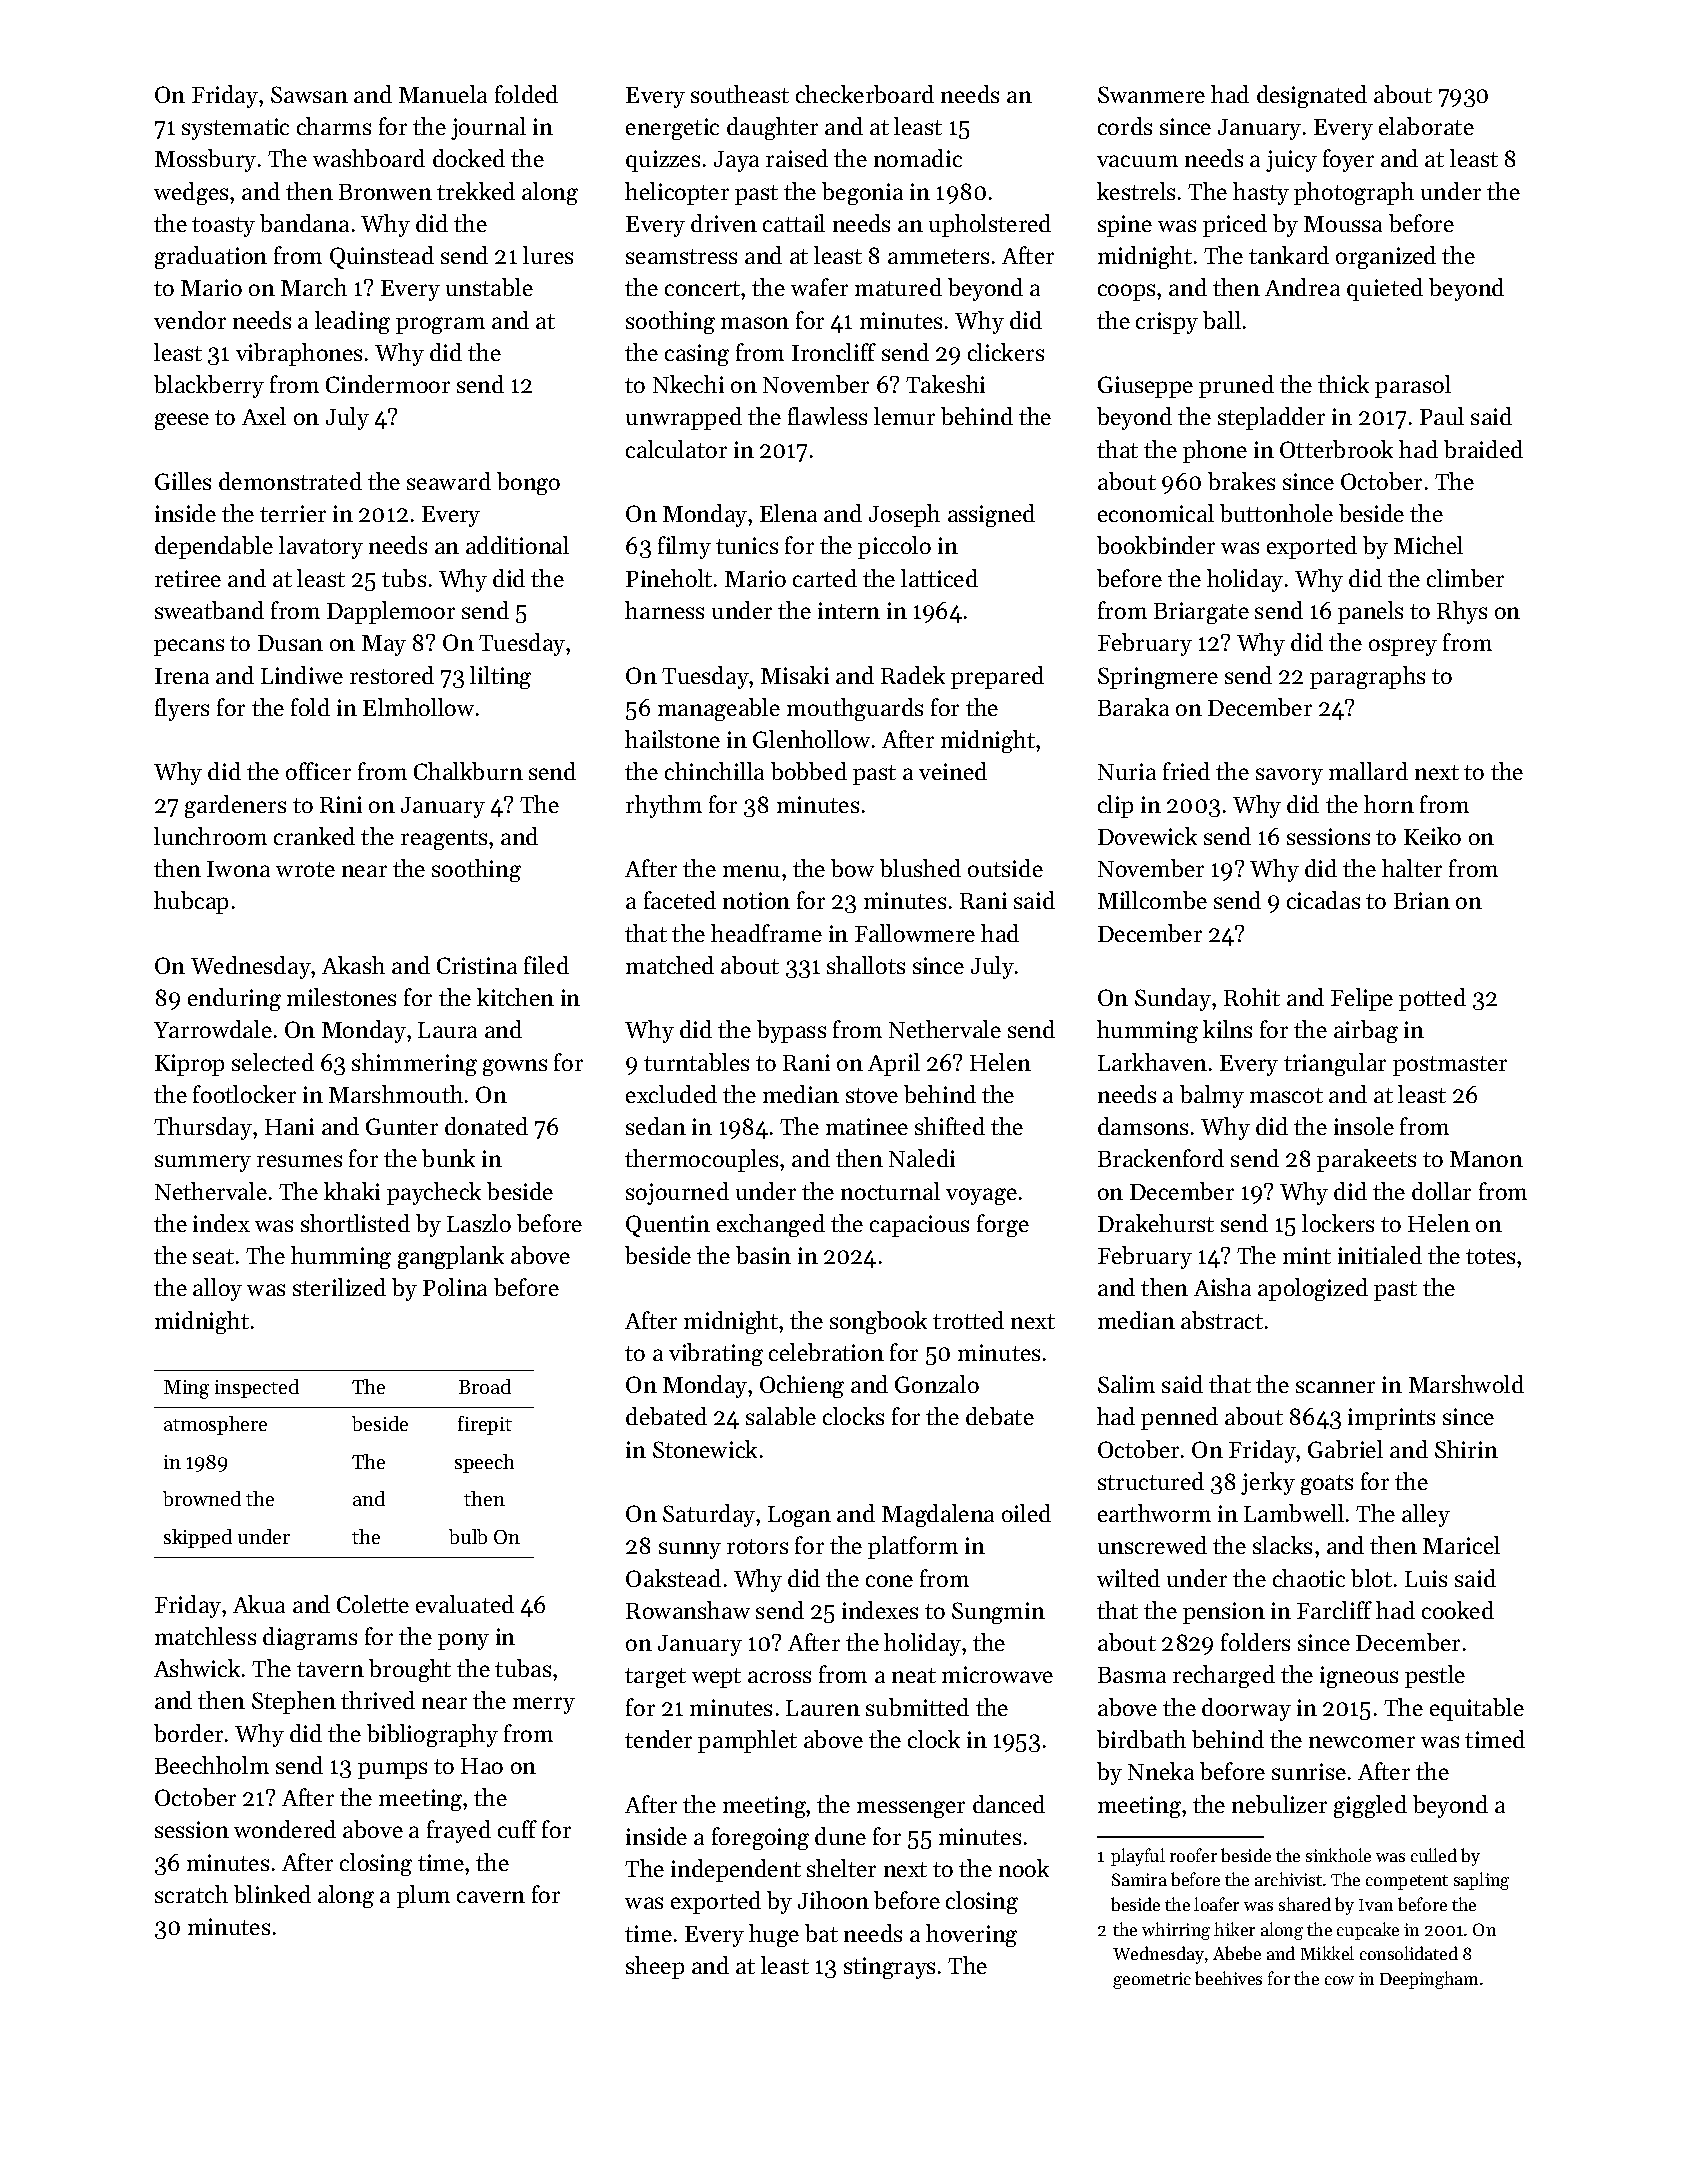 This page has height=2178, width=1683. Describe the element at coordinates (444, 840) in the page. I see `reagents` at that location.
